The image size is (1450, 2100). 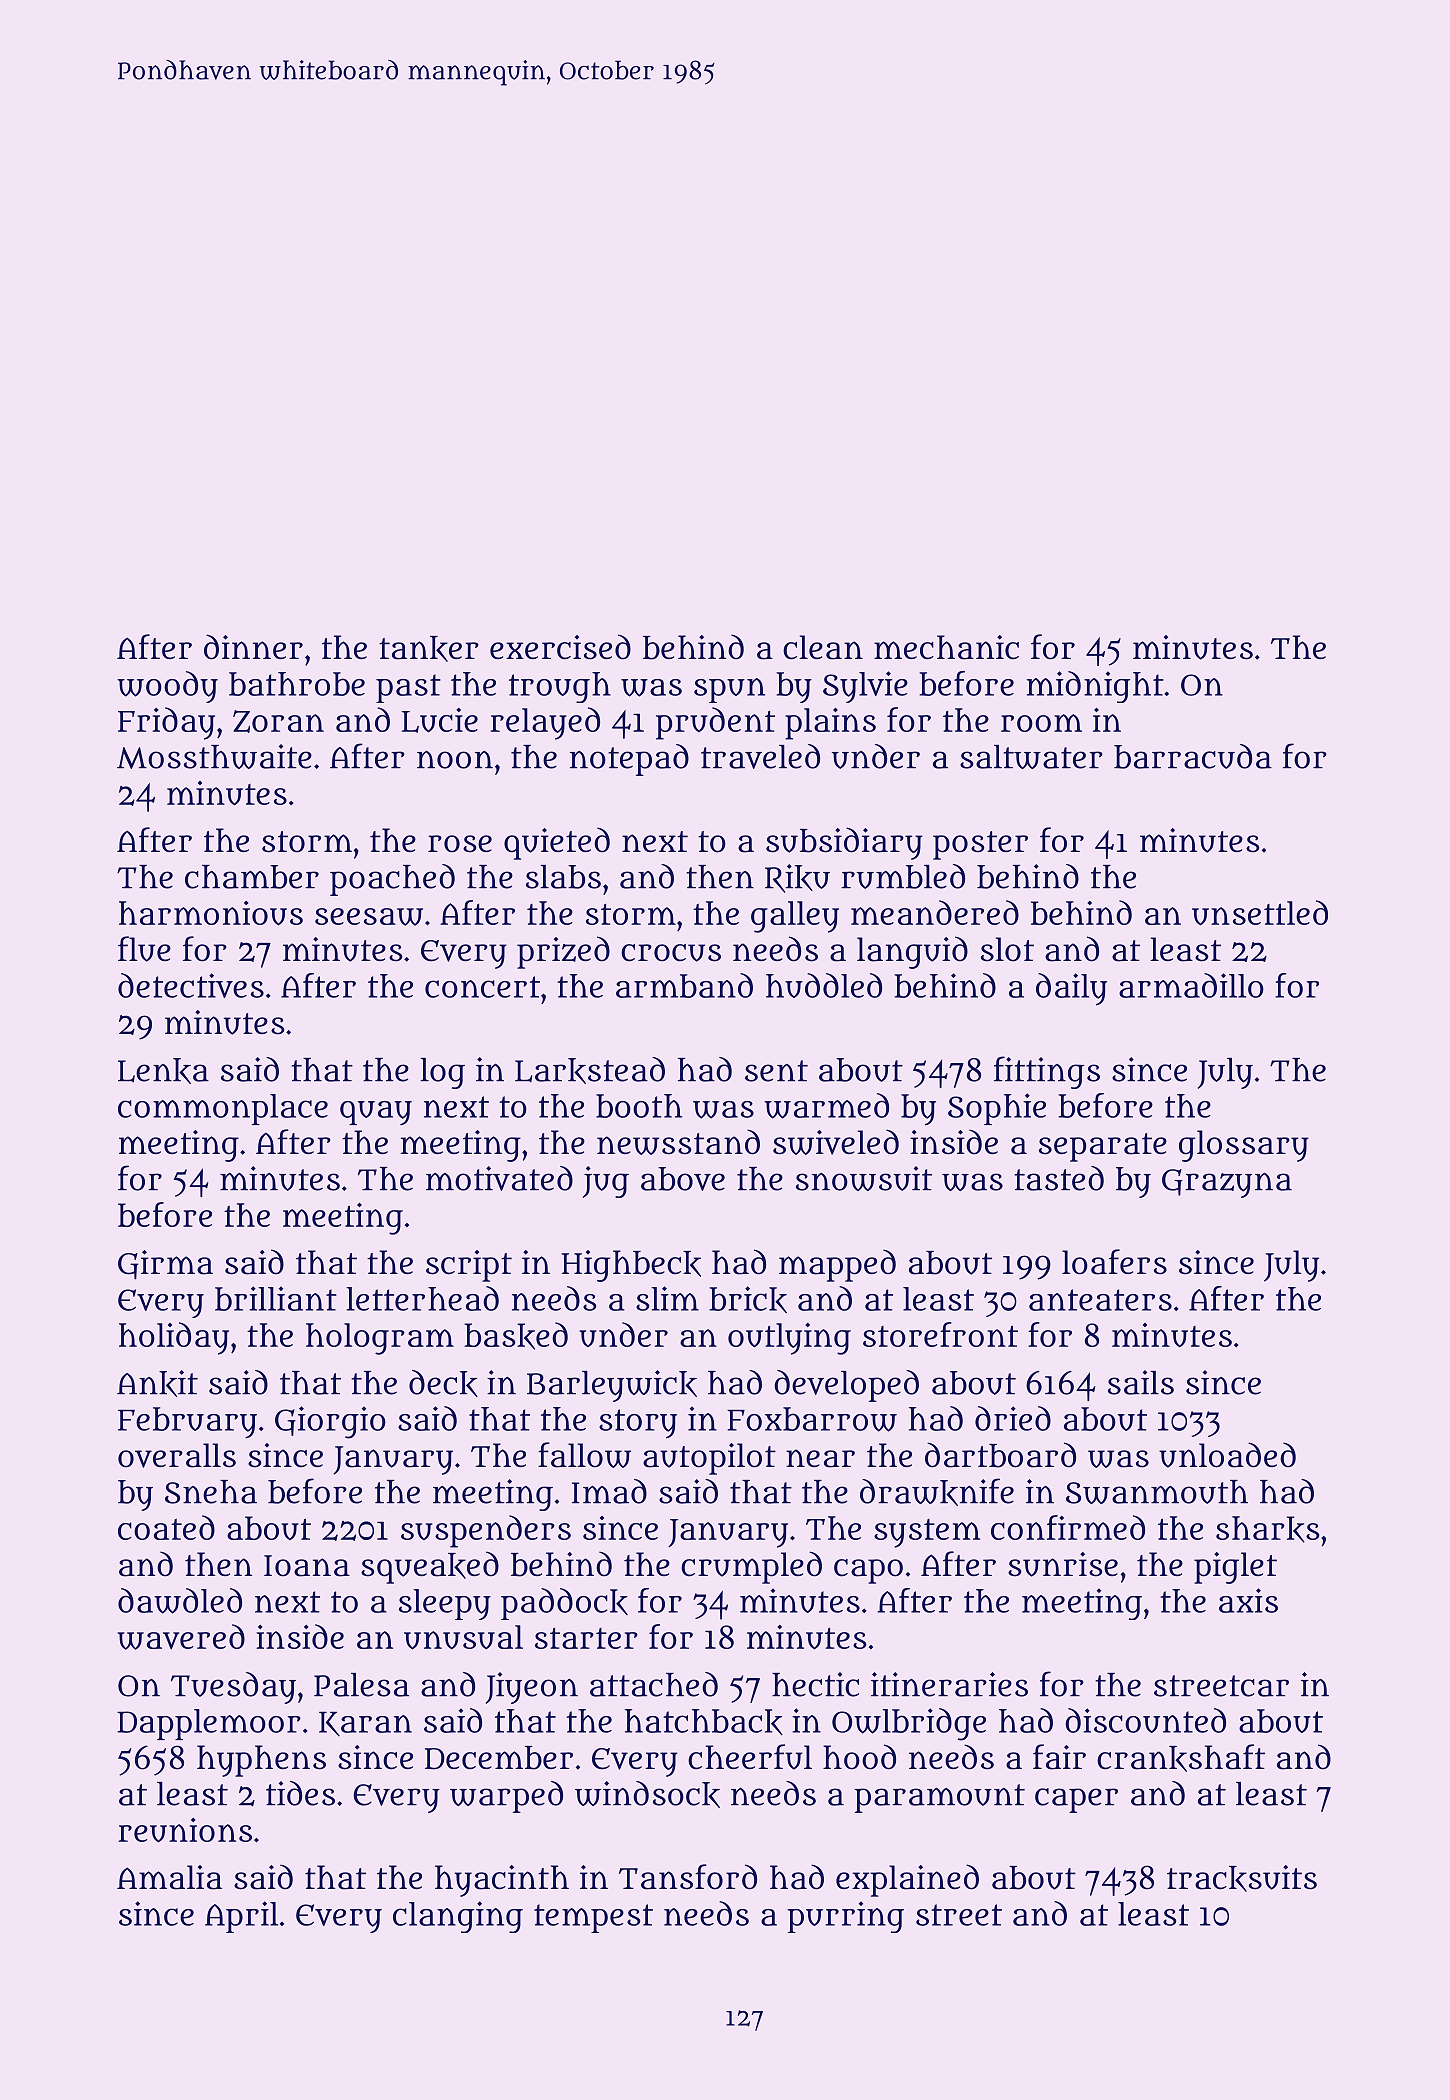 What do you see at coordinates (166, 1527) in the screenshot?
I see `coated` at bounding box center [166, 1527].
